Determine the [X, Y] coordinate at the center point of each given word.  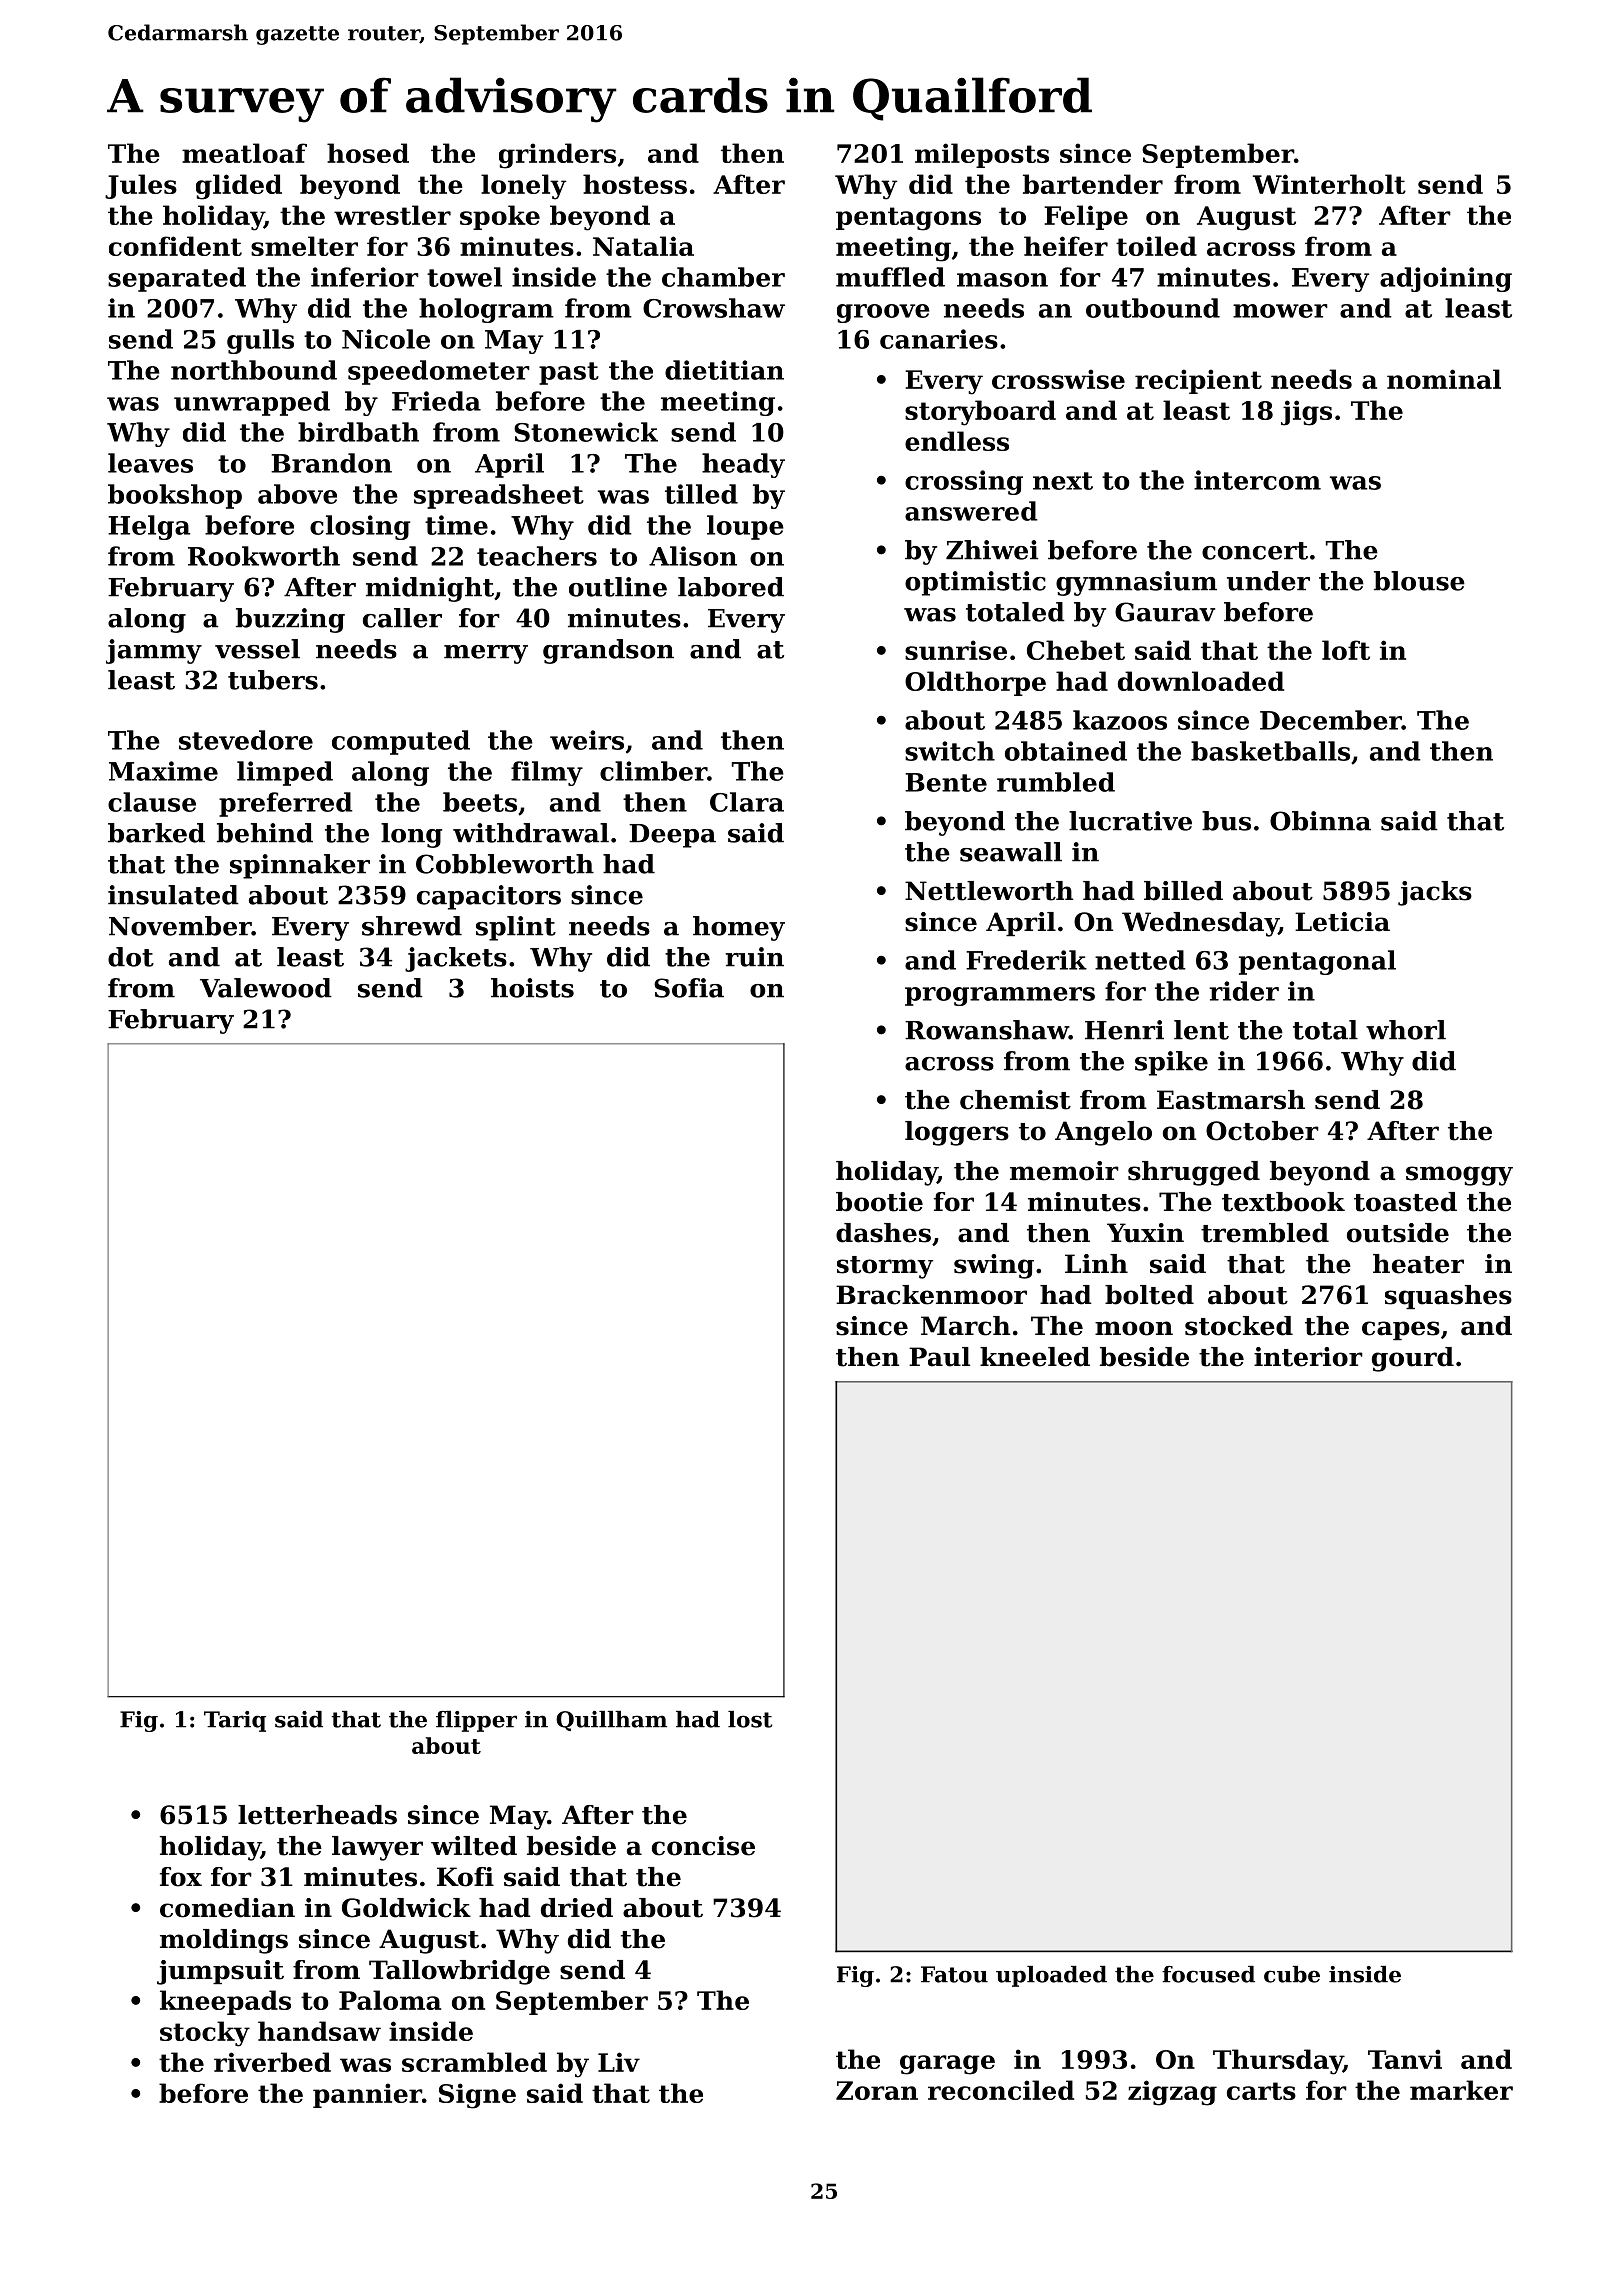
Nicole [386, 339]
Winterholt [1329, 184]
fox [181, 1877]
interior [1308, 1357]
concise [703, 1846]
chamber [723, 277]
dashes [883, 1233]
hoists [532, 988]
